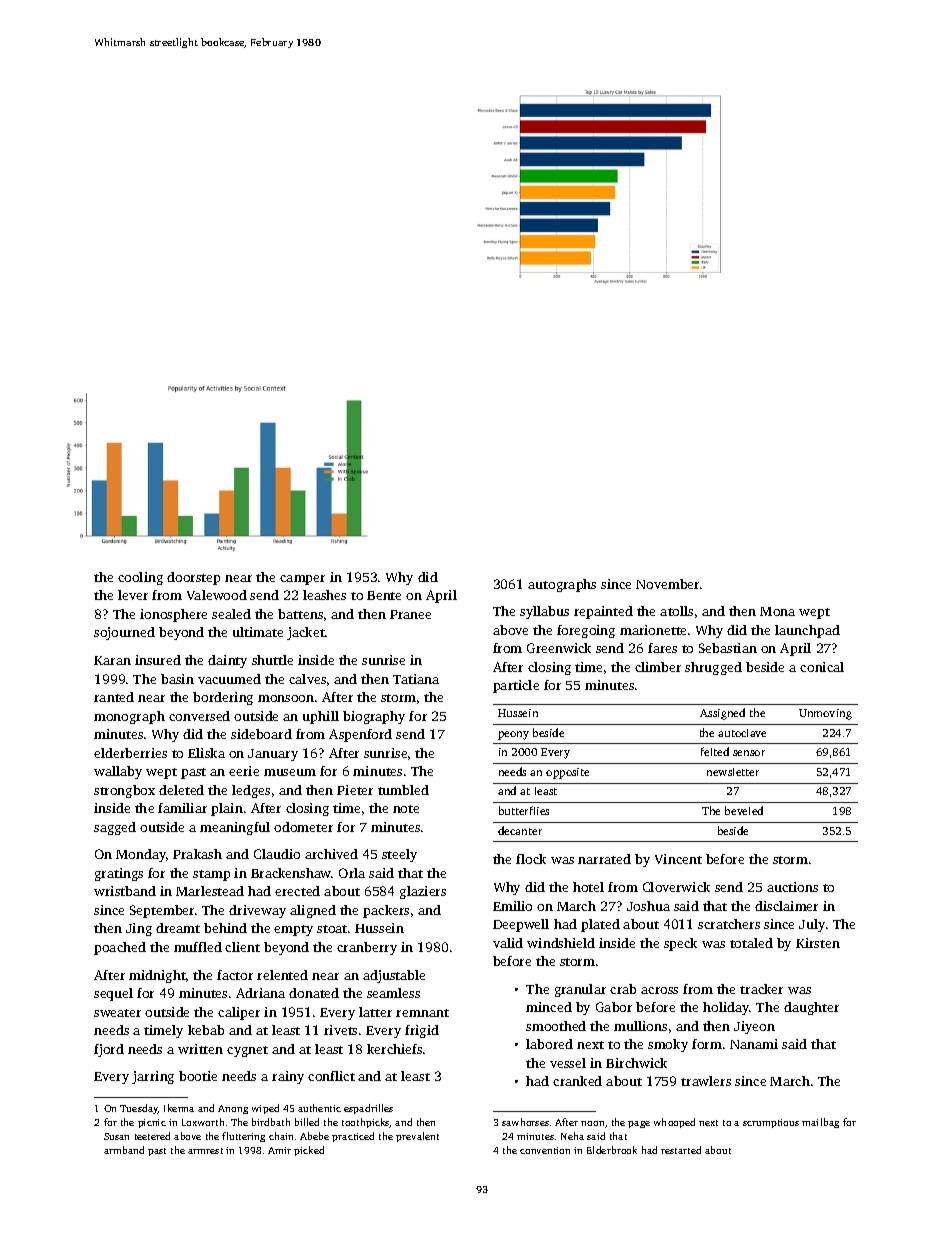  I want to click on Bente, so click(384, 595).
